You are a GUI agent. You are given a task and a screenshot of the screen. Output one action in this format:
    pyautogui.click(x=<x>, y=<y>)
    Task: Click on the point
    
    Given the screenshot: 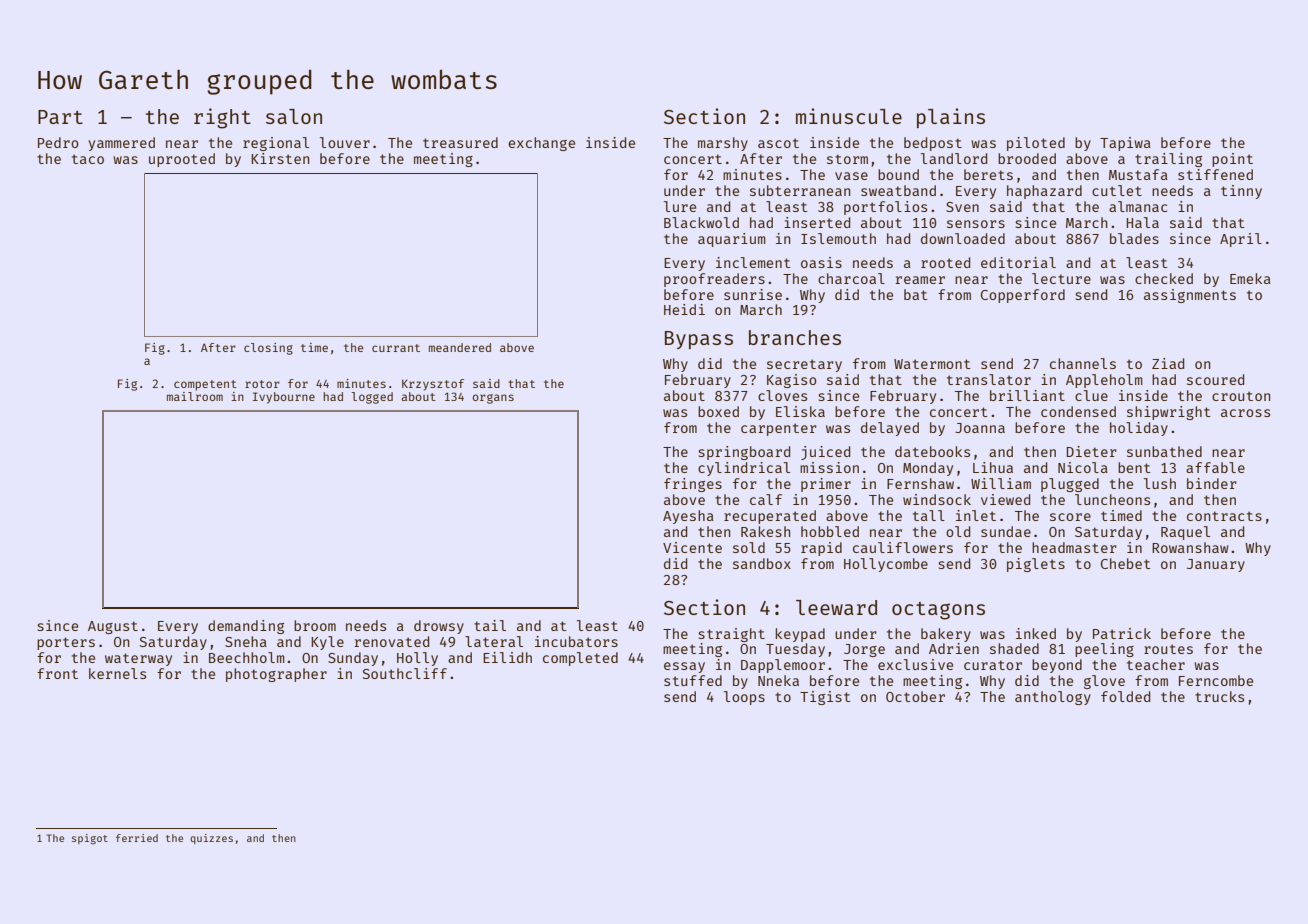 What is the action you would take?
    pyautogui.click(x=1232, y=160)
